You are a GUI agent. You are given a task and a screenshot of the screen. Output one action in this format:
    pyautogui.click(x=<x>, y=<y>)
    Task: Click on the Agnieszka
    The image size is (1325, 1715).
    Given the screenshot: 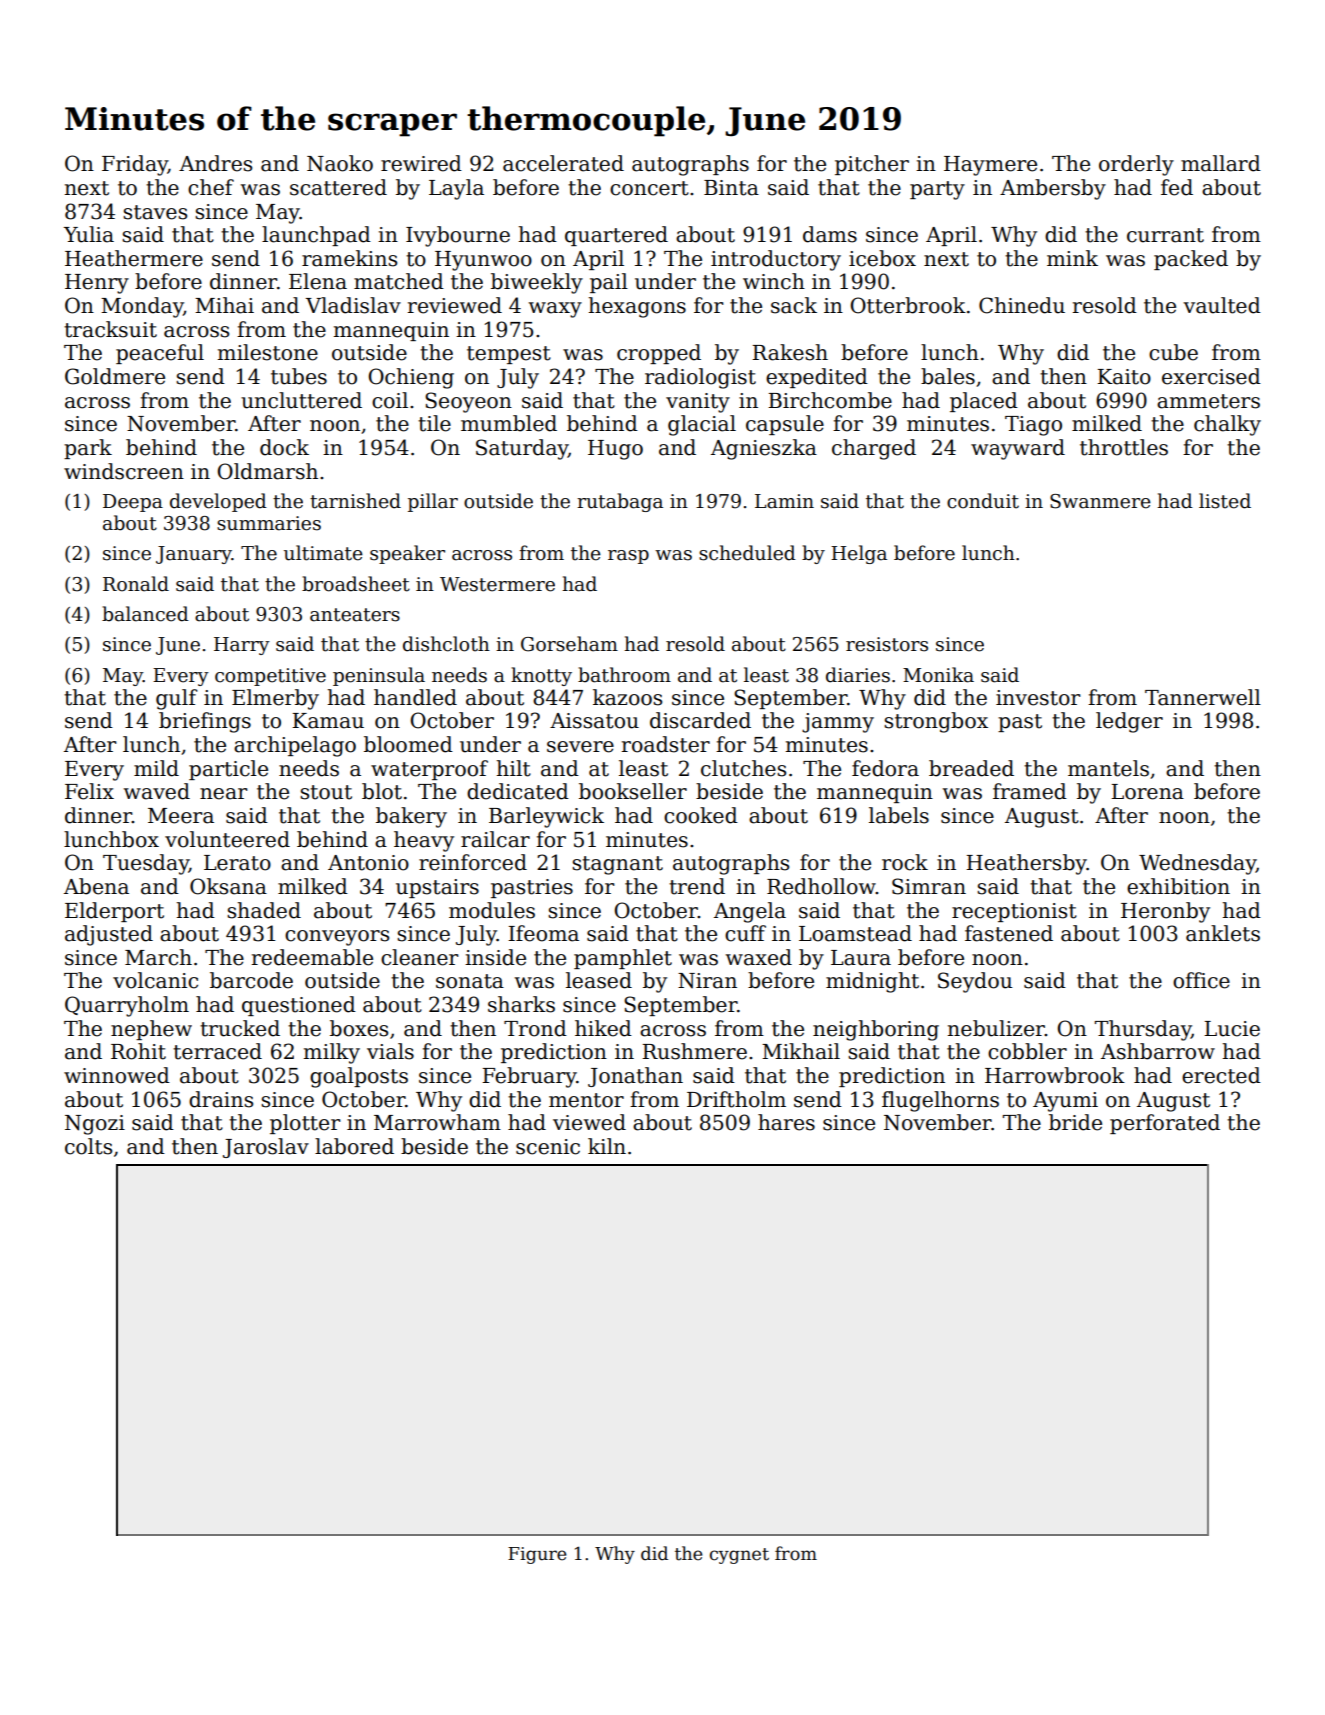 What is the action you would take?
    pyautogui.click(x=764, y=449)
